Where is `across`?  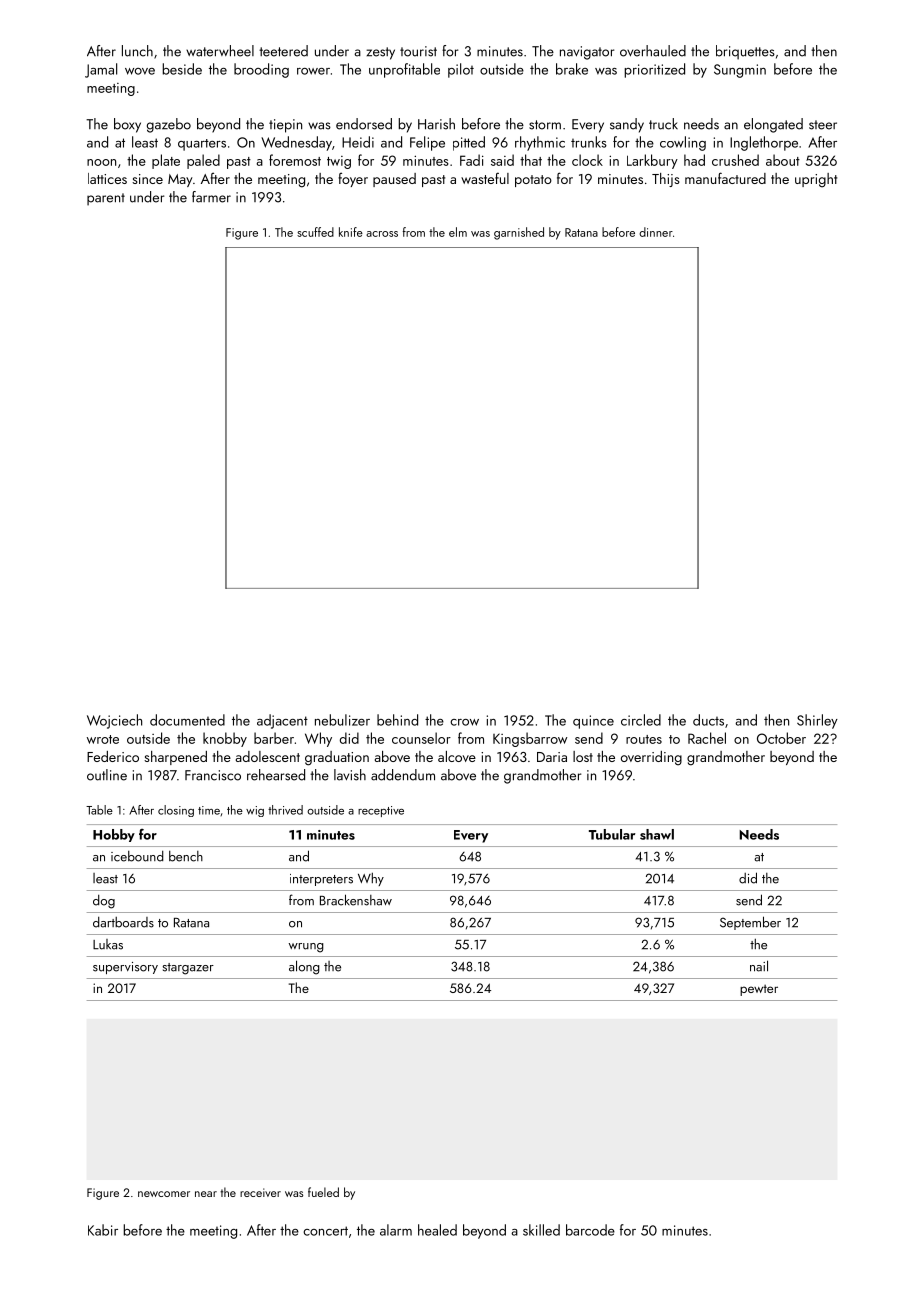 across is located at coordinates (382, 234).
